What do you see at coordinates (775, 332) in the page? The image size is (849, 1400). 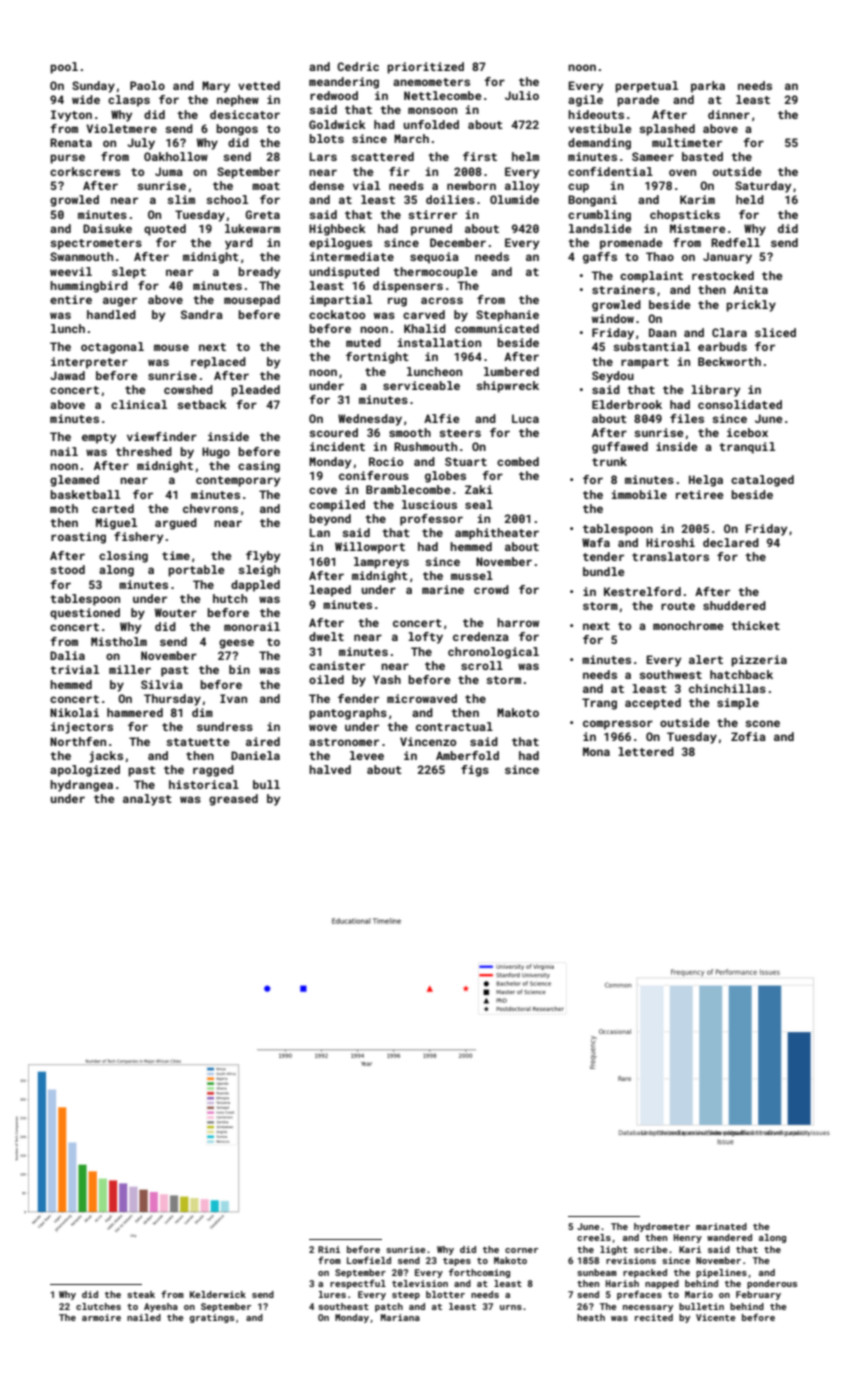 I see `sliced` at bounding box center [775, 332].
